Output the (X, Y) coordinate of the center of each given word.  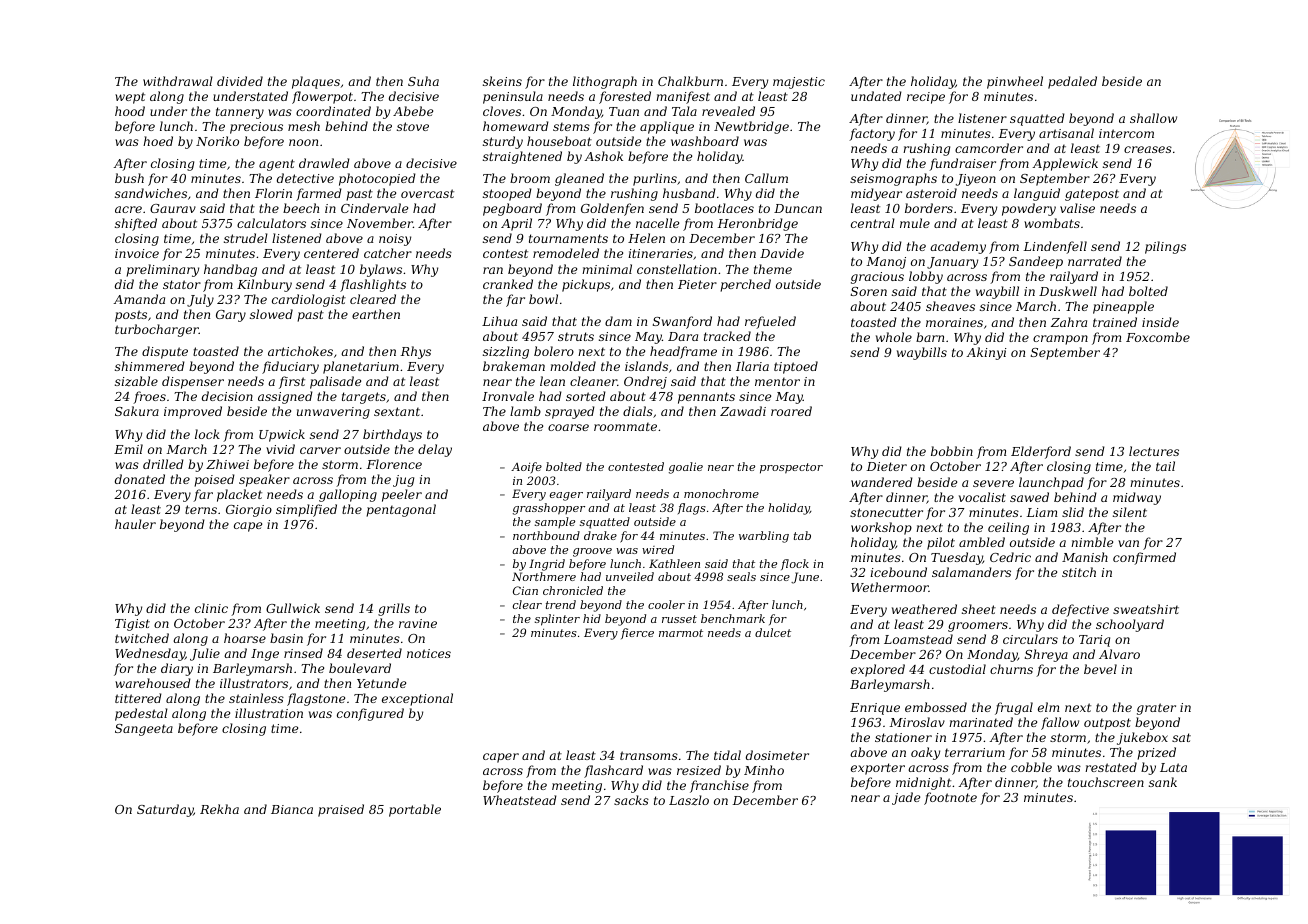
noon (303, 142)
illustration (269, 713)
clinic (211, 608)
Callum (766, 178)
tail (1165, 466)
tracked (727, 336)
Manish (1085, 557)
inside (1160, 322)
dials (638, 411)
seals (741, 576)
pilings (1165, 247)
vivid (280, 449)
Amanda (139, 299)
